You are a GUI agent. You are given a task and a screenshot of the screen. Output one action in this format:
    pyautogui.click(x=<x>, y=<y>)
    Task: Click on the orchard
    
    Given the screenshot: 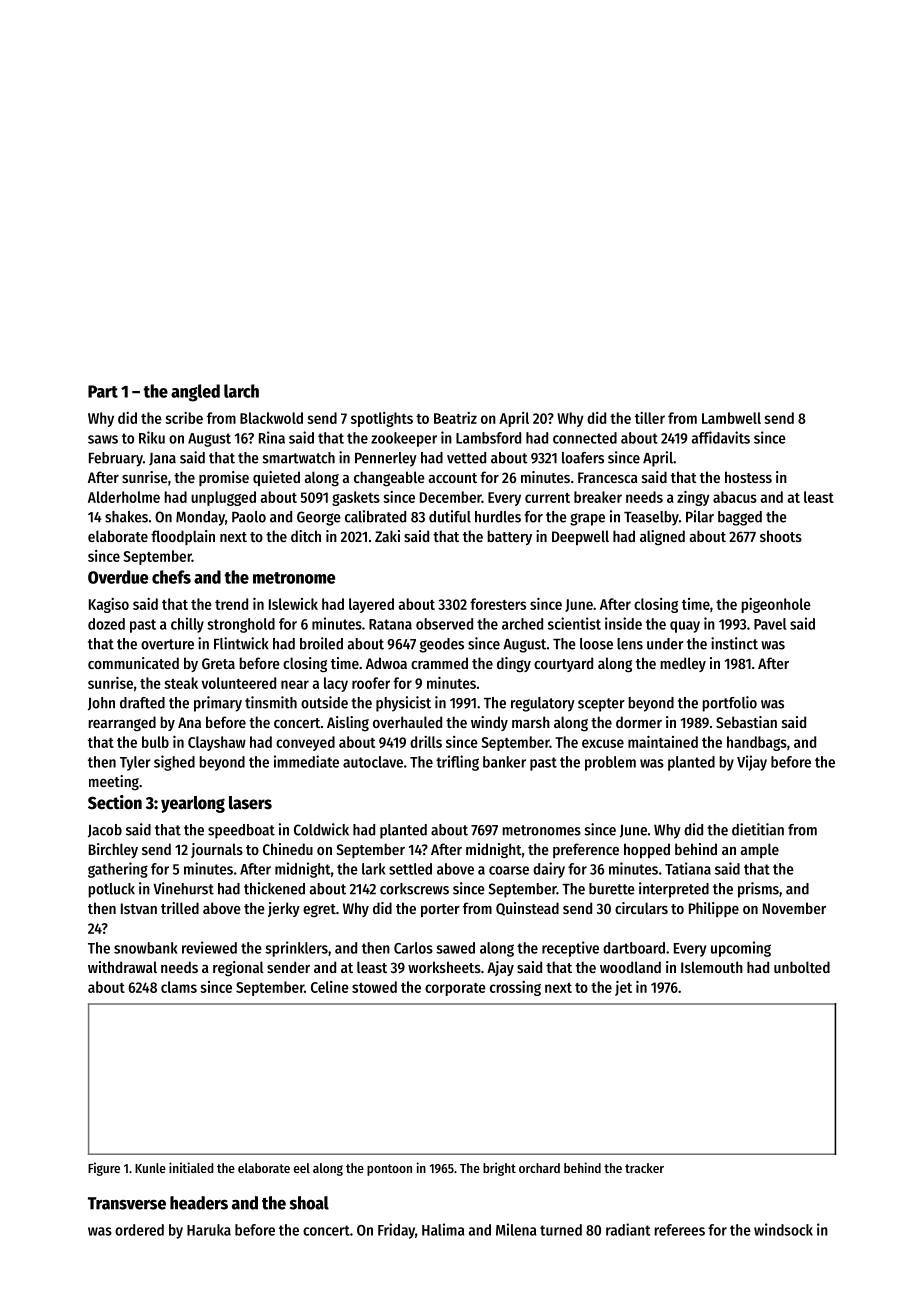 What is the action you would take?
    pyautogui.click(x=539, y=1168)
